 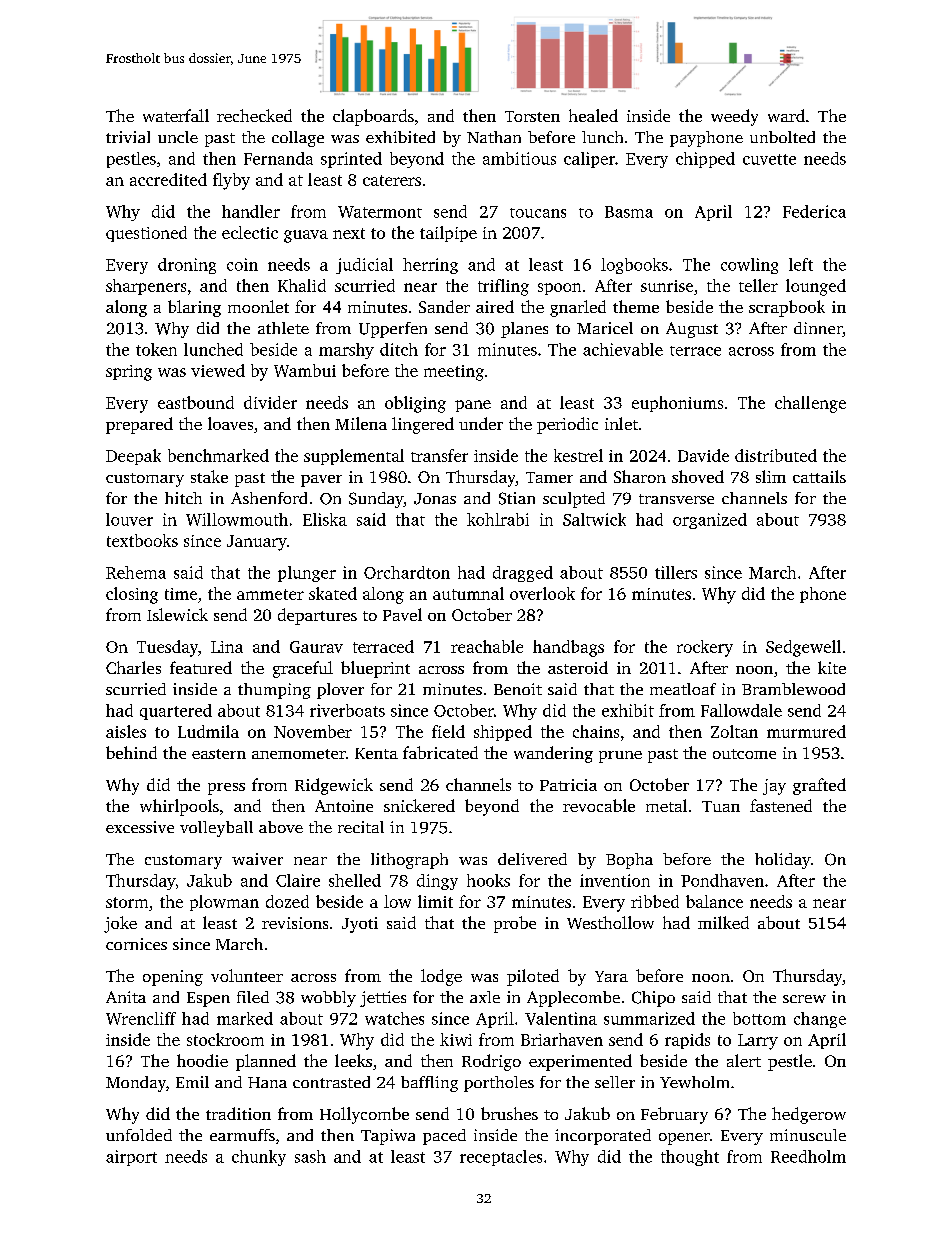 I want to click on holiday, so click(x=783, y=861).
